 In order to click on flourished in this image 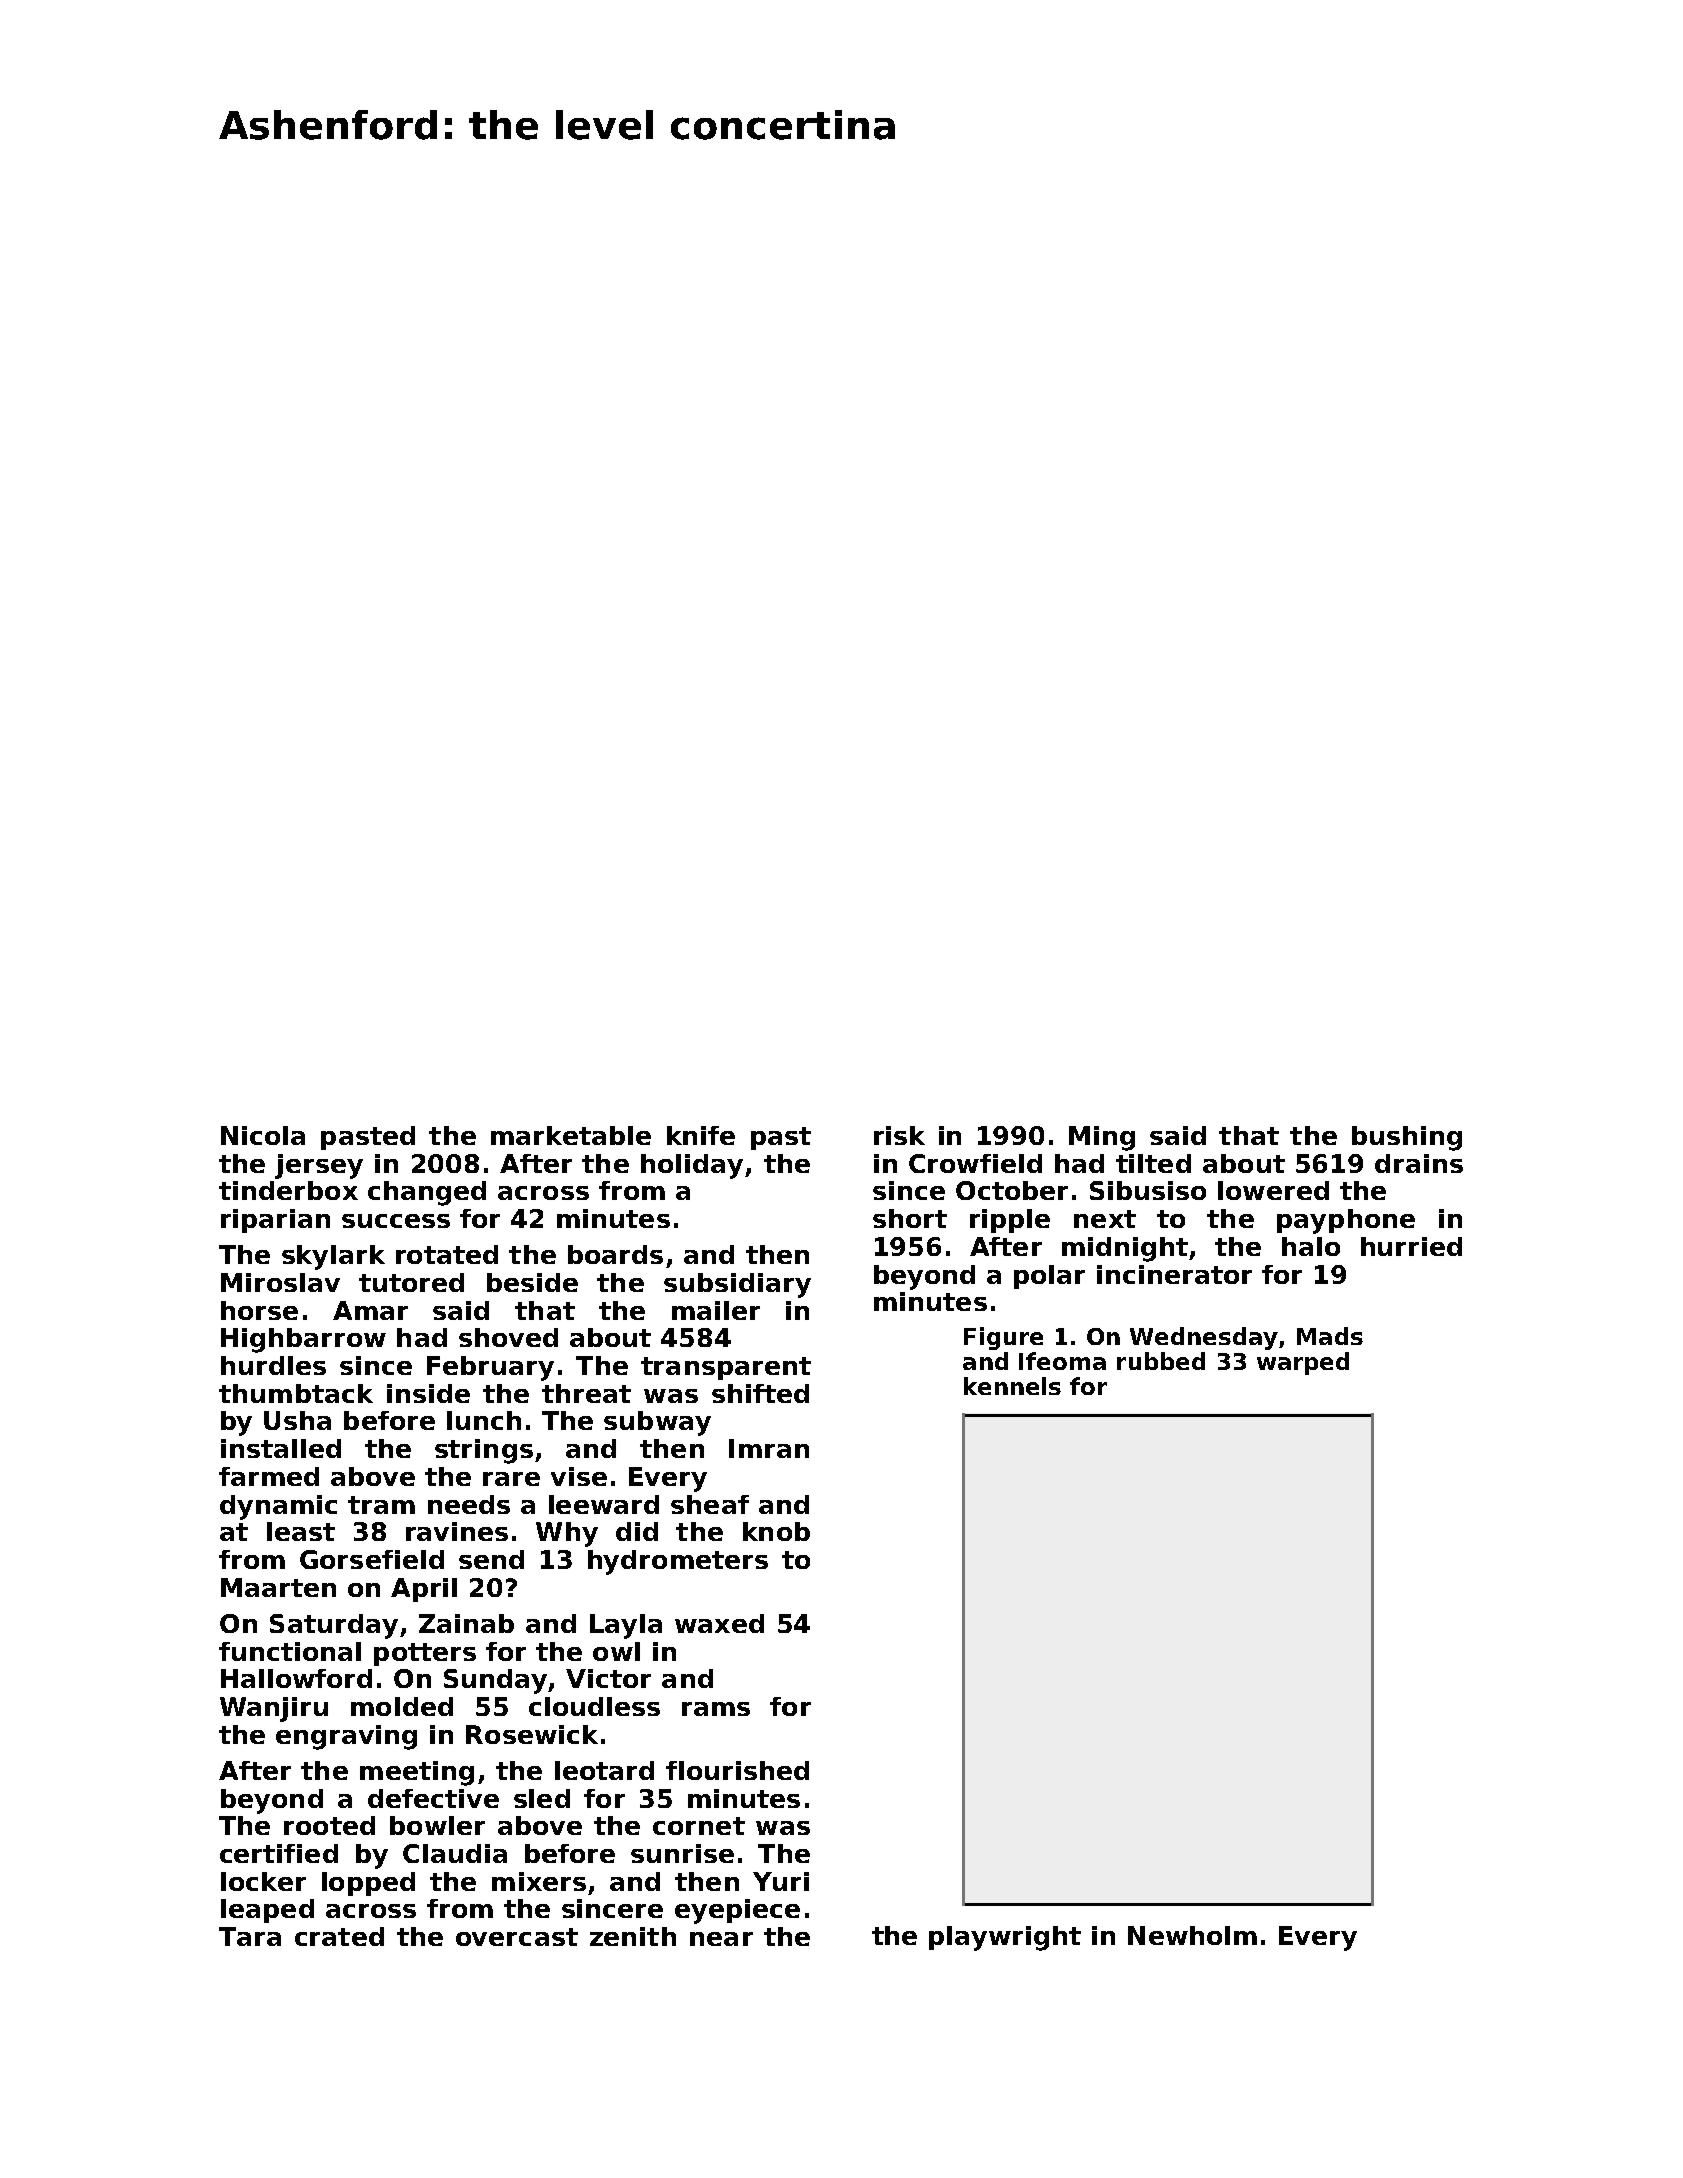, I will do `click(737, 1770)`.
